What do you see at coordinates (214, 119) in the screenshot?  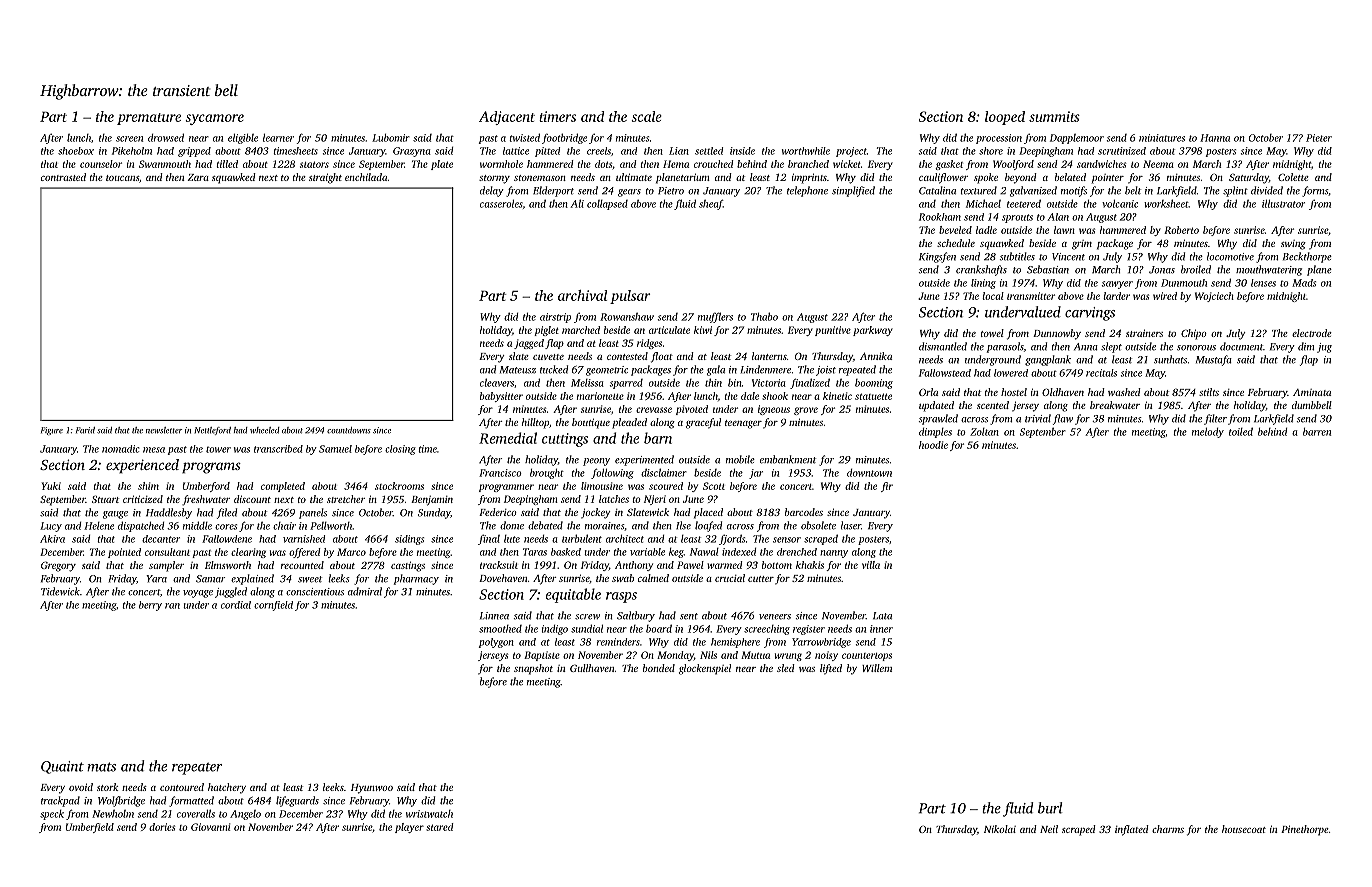 I see `sycamore` at bounding box center [214, 119].
